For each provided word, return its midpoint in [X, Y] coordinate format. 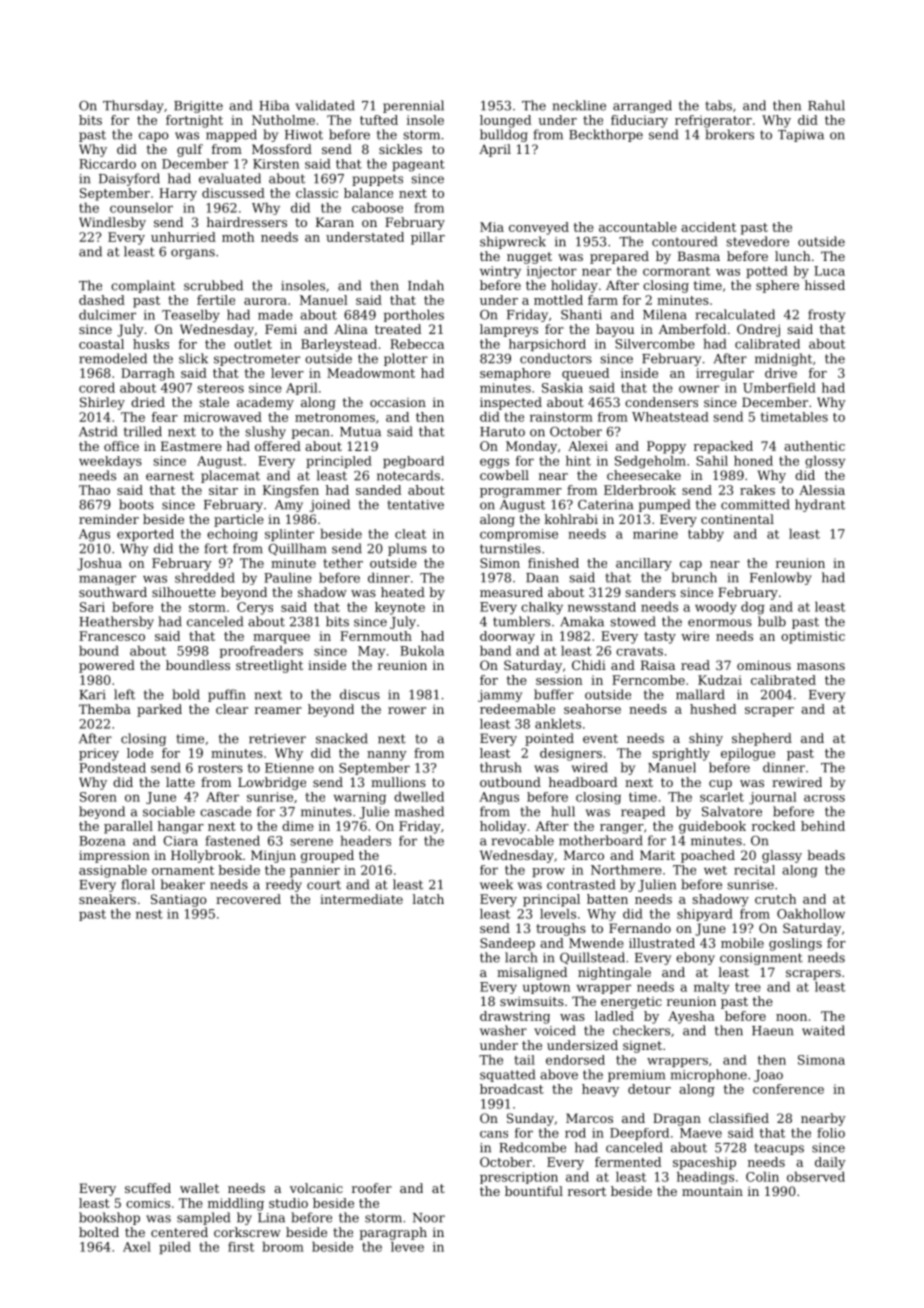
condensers [661, 402]
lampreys [509, 330]
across [824, 798]
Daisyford [129, 179]
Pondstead [112, 768]
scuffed [148, 1188]
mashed [419, 811]
